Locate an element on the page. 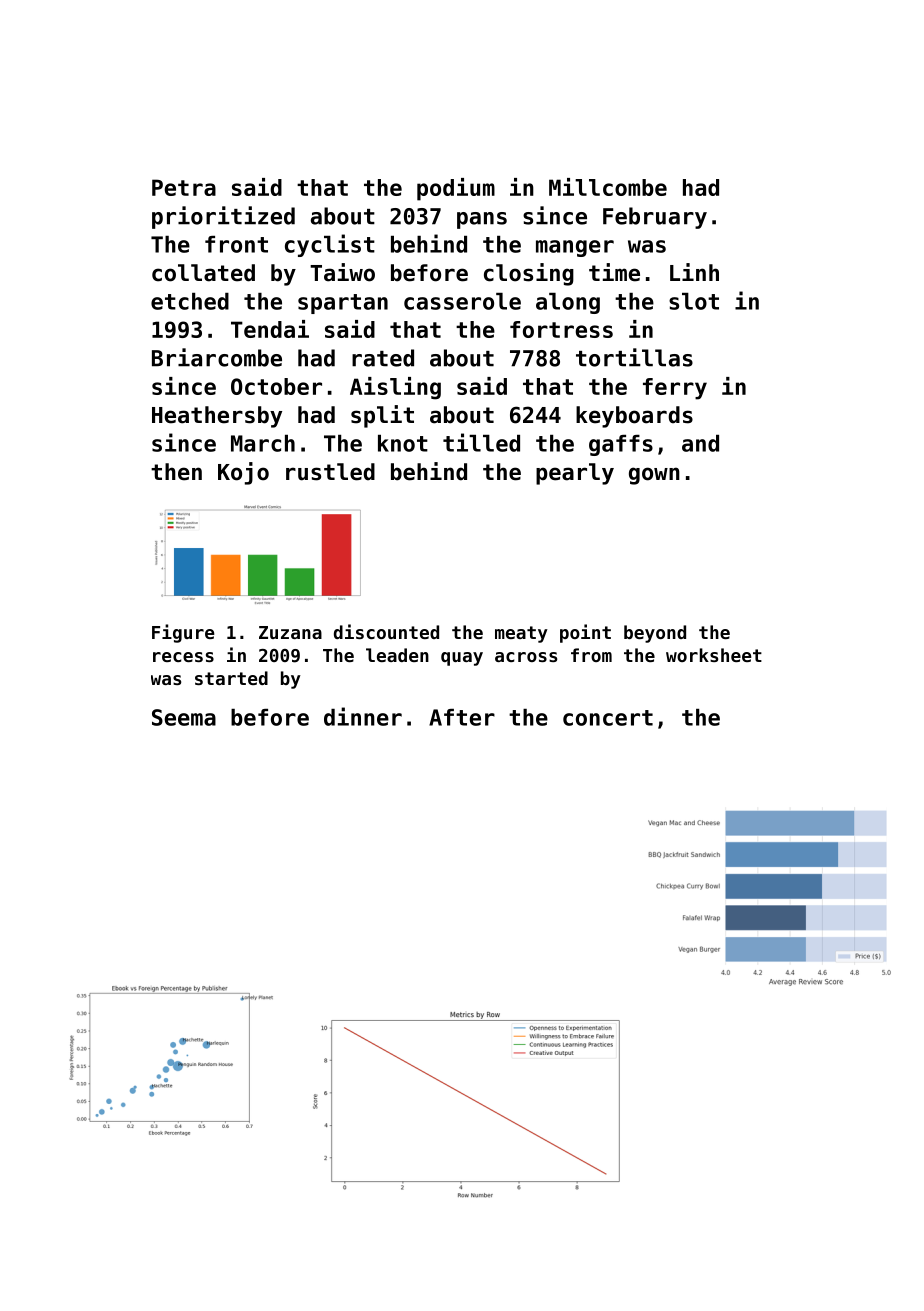  recess is located at coordinates (183, 657).
